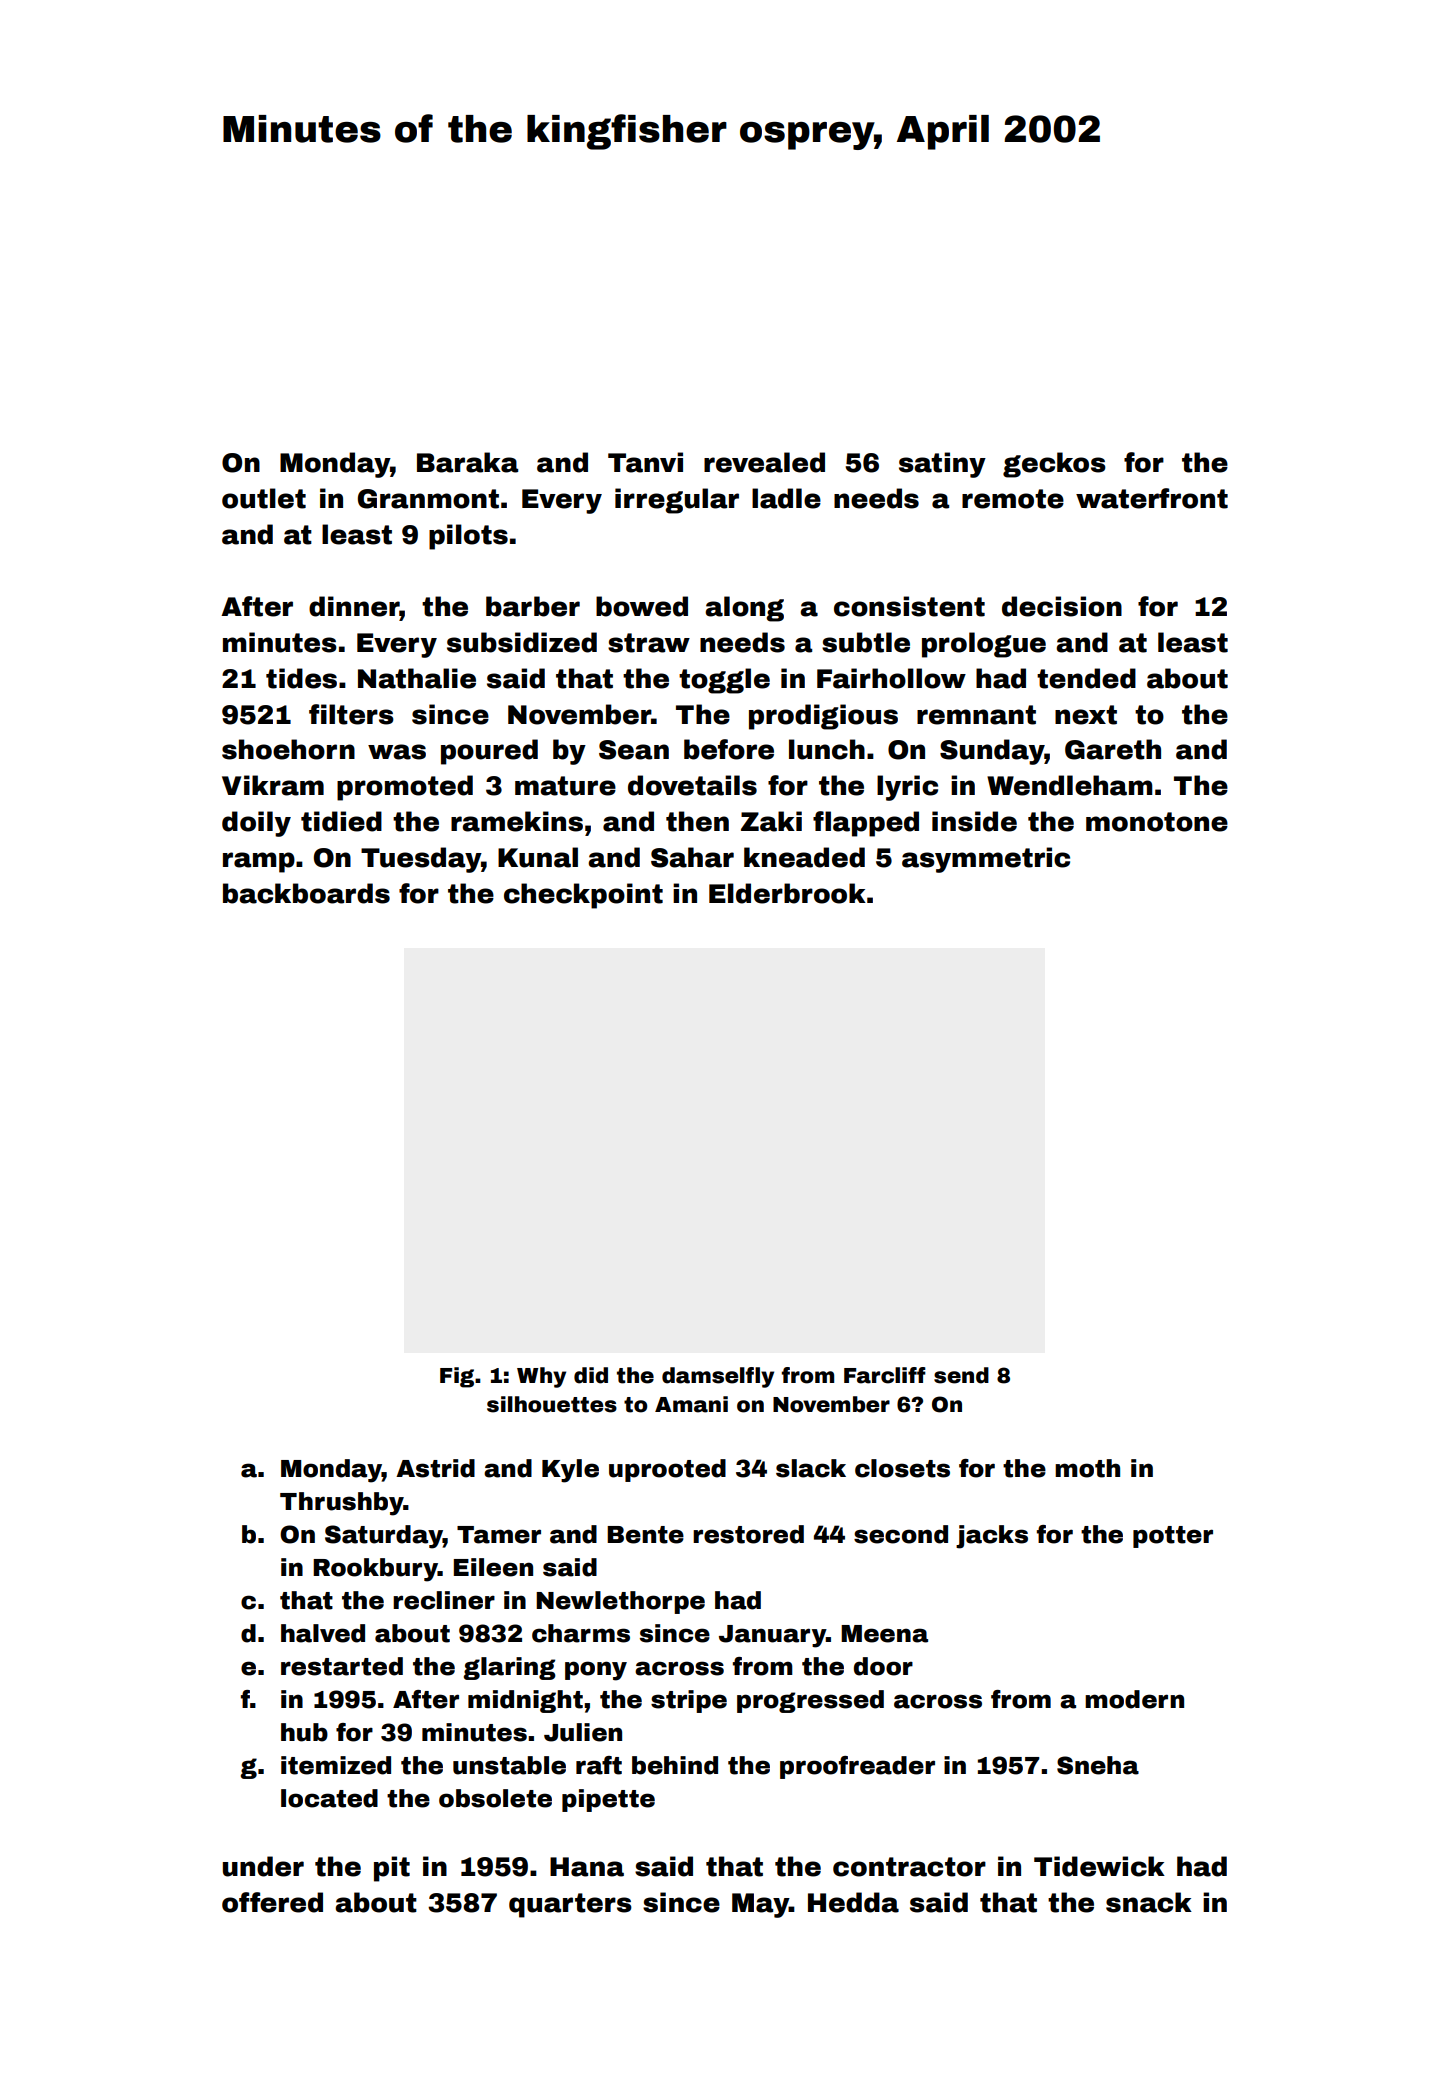 This screenshot has width=1450, height=2100. What do you see at coordinates (1086, 678) in the screenshot?
I see `tended` at bounding box center [1086, 678].
